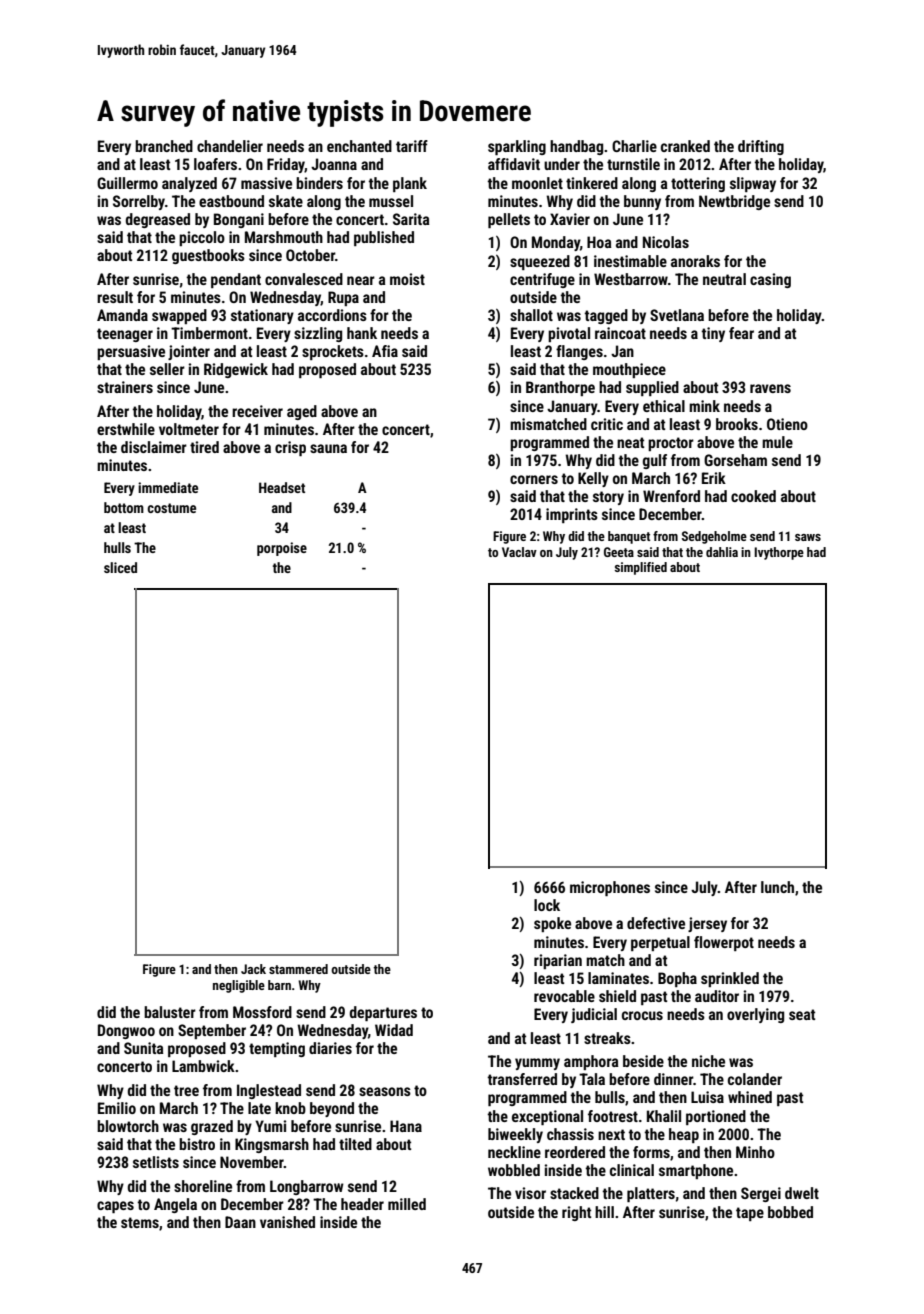  I want to click on lock, so click(547, 905).
